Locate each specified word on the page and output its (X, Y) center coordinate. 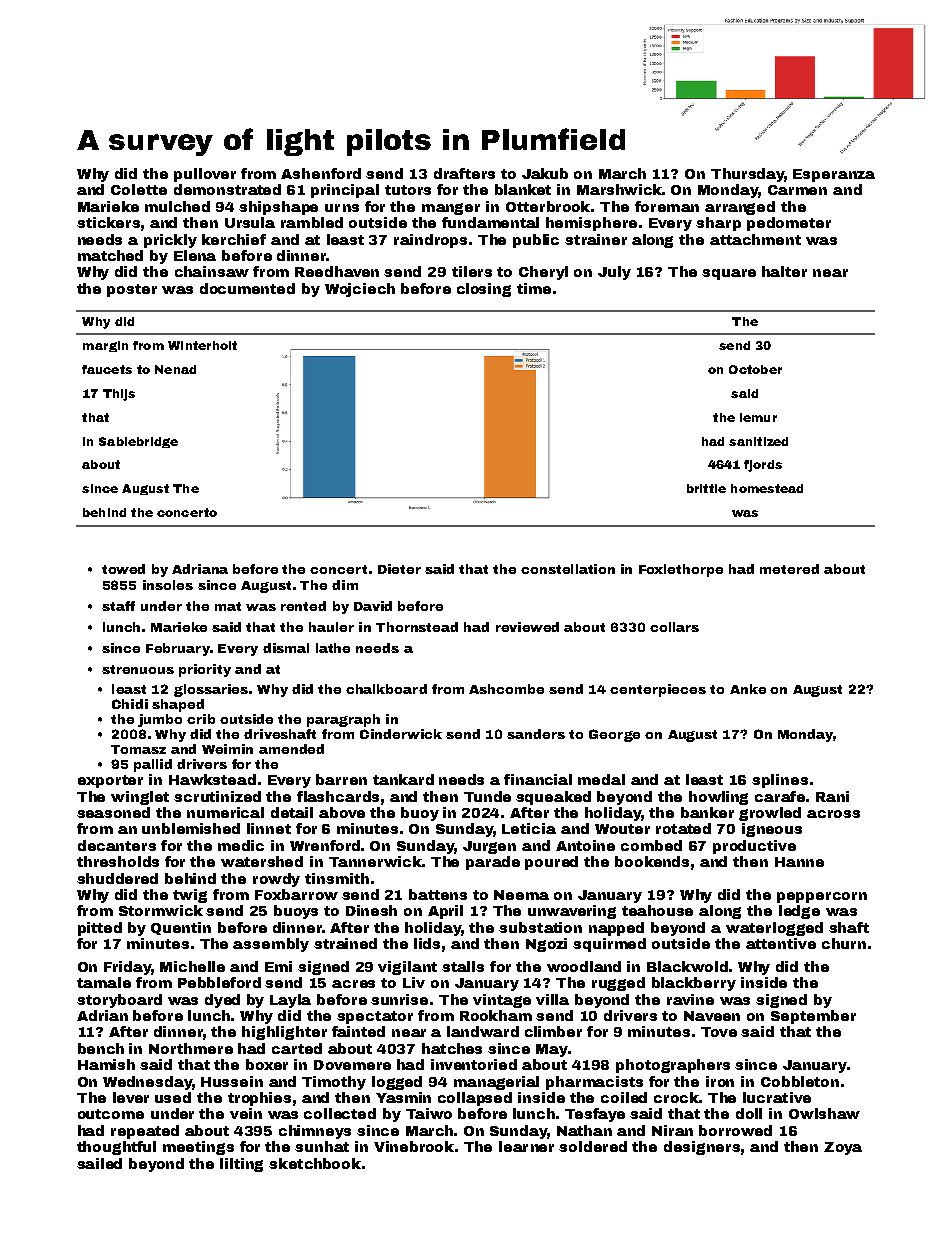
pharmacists (594, 1083)
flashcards (338, 796)
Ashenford (321, 173)
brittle (706, 488)
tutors (408, 190)
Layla (290, 1001)
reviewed (527, 627)
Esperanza (834, 175)
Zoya (843, 1148)
